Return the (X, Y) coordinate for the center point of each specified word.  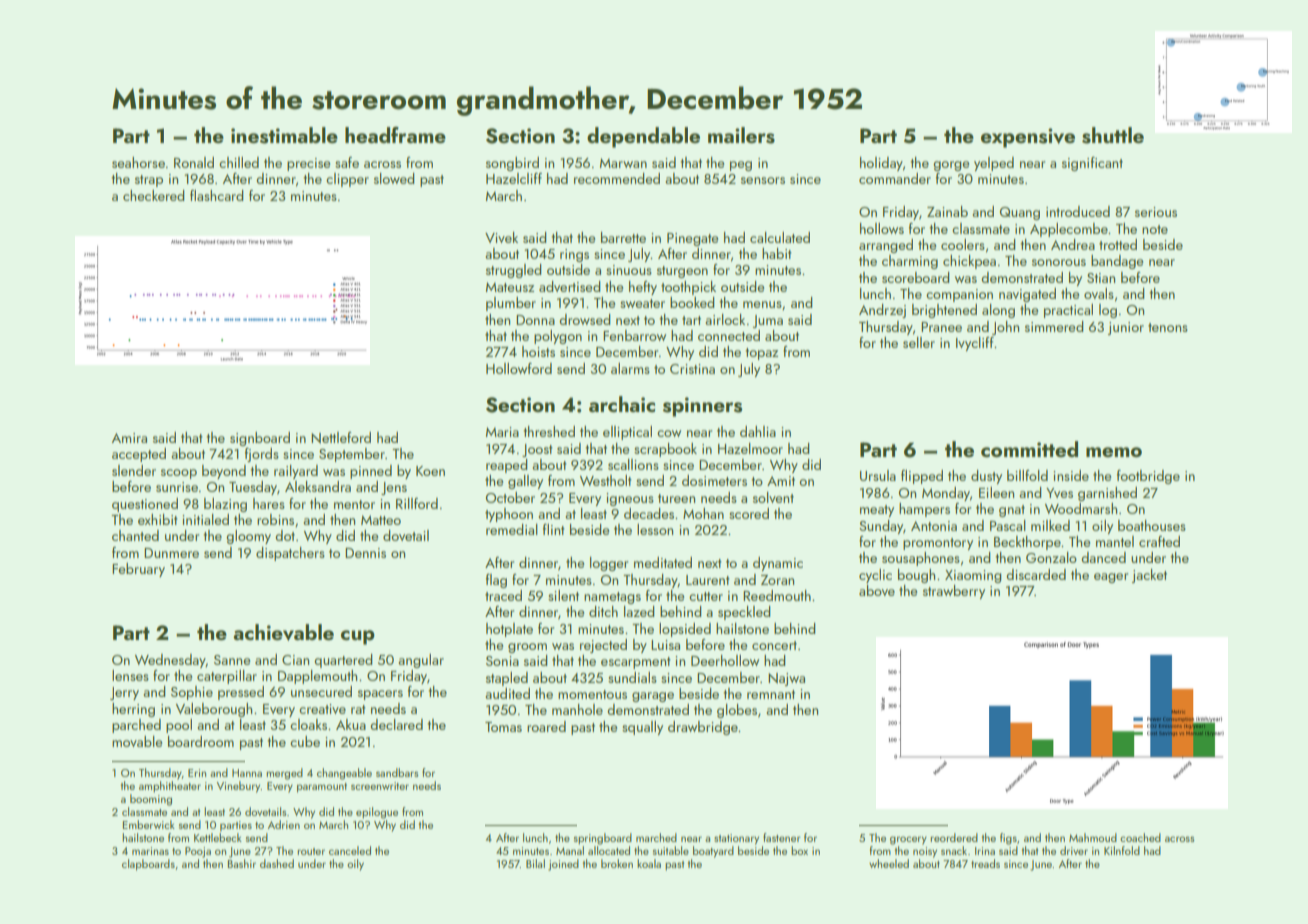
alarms (630, 368)
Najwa (786, 679)
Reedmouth (777, 595)
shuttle (1113, 135)
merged (284, 774)
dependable (643, 137)
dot (285, 535)
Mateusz (510, 287)
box (799, 850)
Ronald (194, 162)
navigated (1027, 295)
